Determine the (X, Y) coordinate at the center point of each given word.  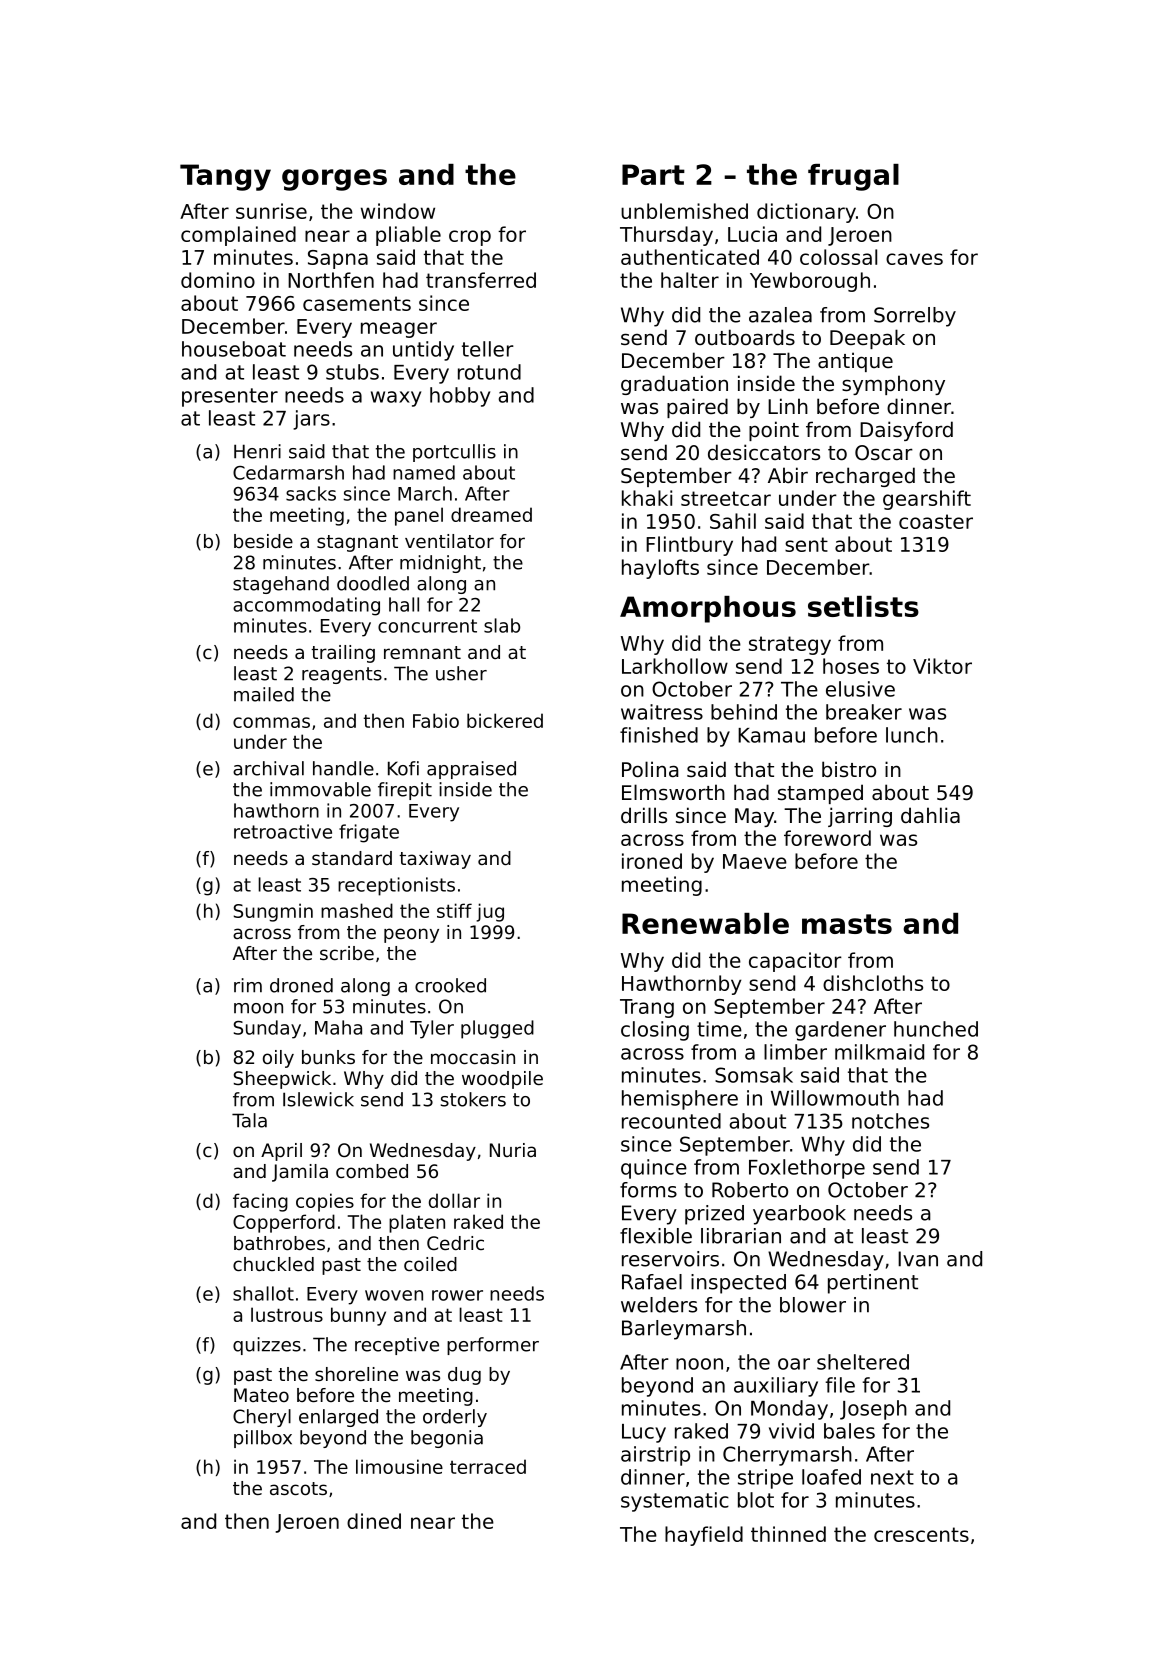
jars (311, 420)
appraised (471, 770)
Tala (249, 1120)
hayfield (704, 1536)
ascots (298, 1488)
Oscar (884, 453)
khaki (647, 498)
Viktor (942, 666)
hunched (936, 1029)
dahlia (930, 815)
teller (488, 349)
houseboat (234, 349)
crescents (921, 1534)
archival (268, 768)
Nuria (513, 1150)
